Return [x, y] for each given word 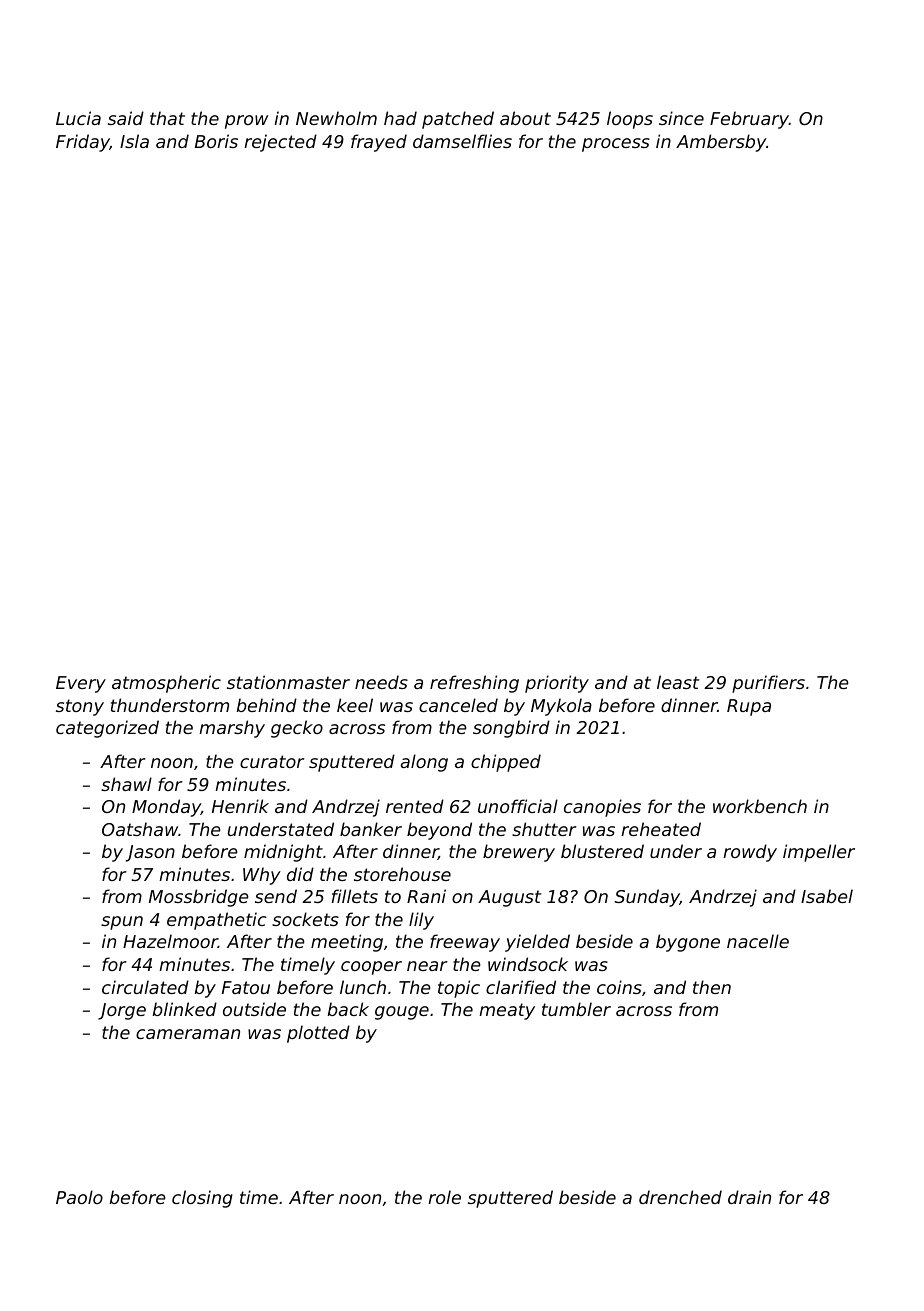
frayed [379, 143]
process [616, 145]
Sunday [647, 898]
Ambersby [721, 143]
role [444, 1197]
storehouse [402, 874]
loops [630, 120]
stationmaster [288, 682]
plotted [318, 1034]
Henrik [240, 806]
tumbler [576, 1009]
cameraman [188, 1034]
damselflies [462, 141]
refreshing [474, 684]
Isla [134, 141]
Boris [216, 141]
